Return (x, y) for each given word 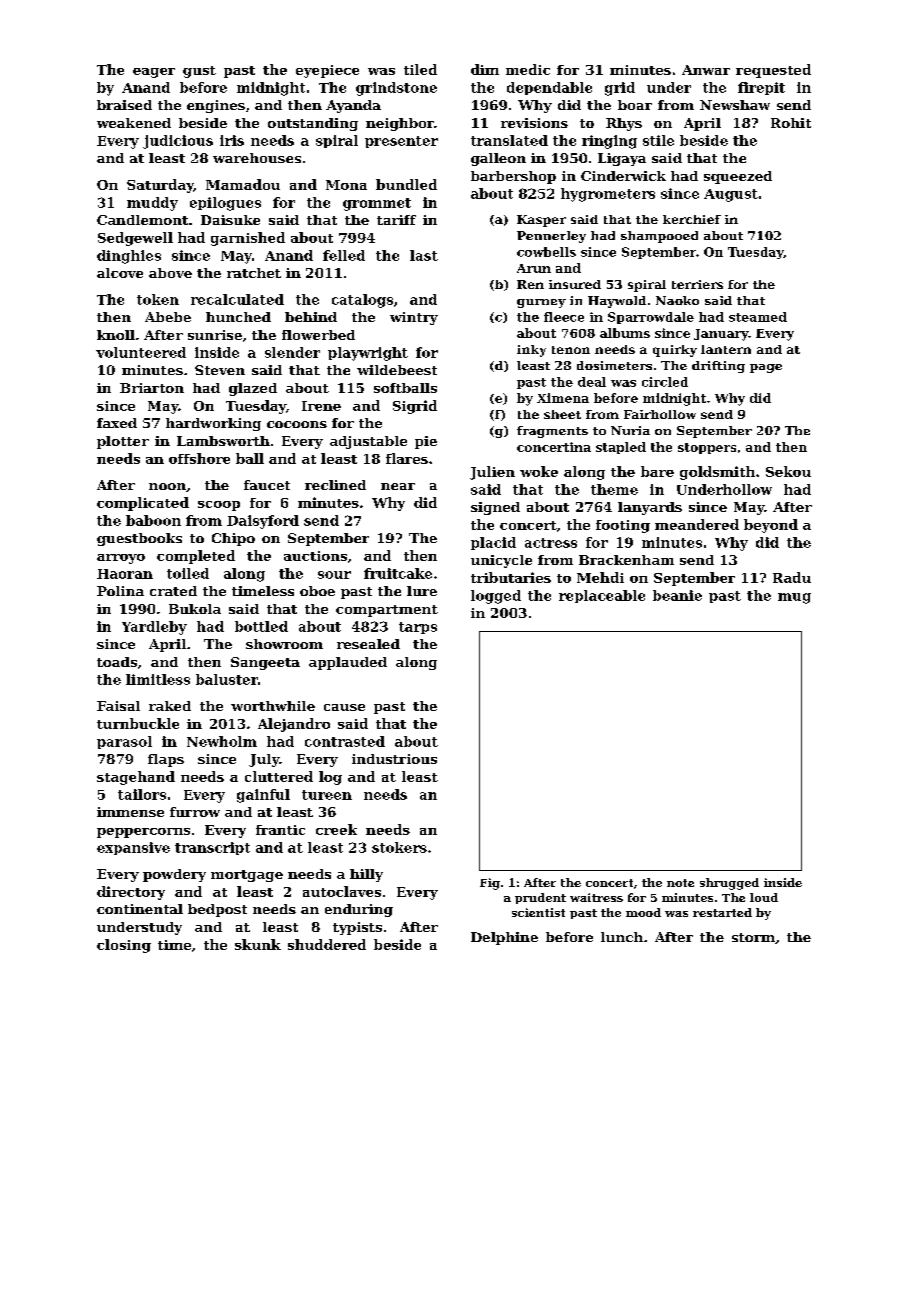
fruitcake (398, 573)
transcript (212, 848)
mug (794, 598)
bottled (261, 626)
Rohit (791, 123)
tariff (396, 220)
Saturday (160, 186)
